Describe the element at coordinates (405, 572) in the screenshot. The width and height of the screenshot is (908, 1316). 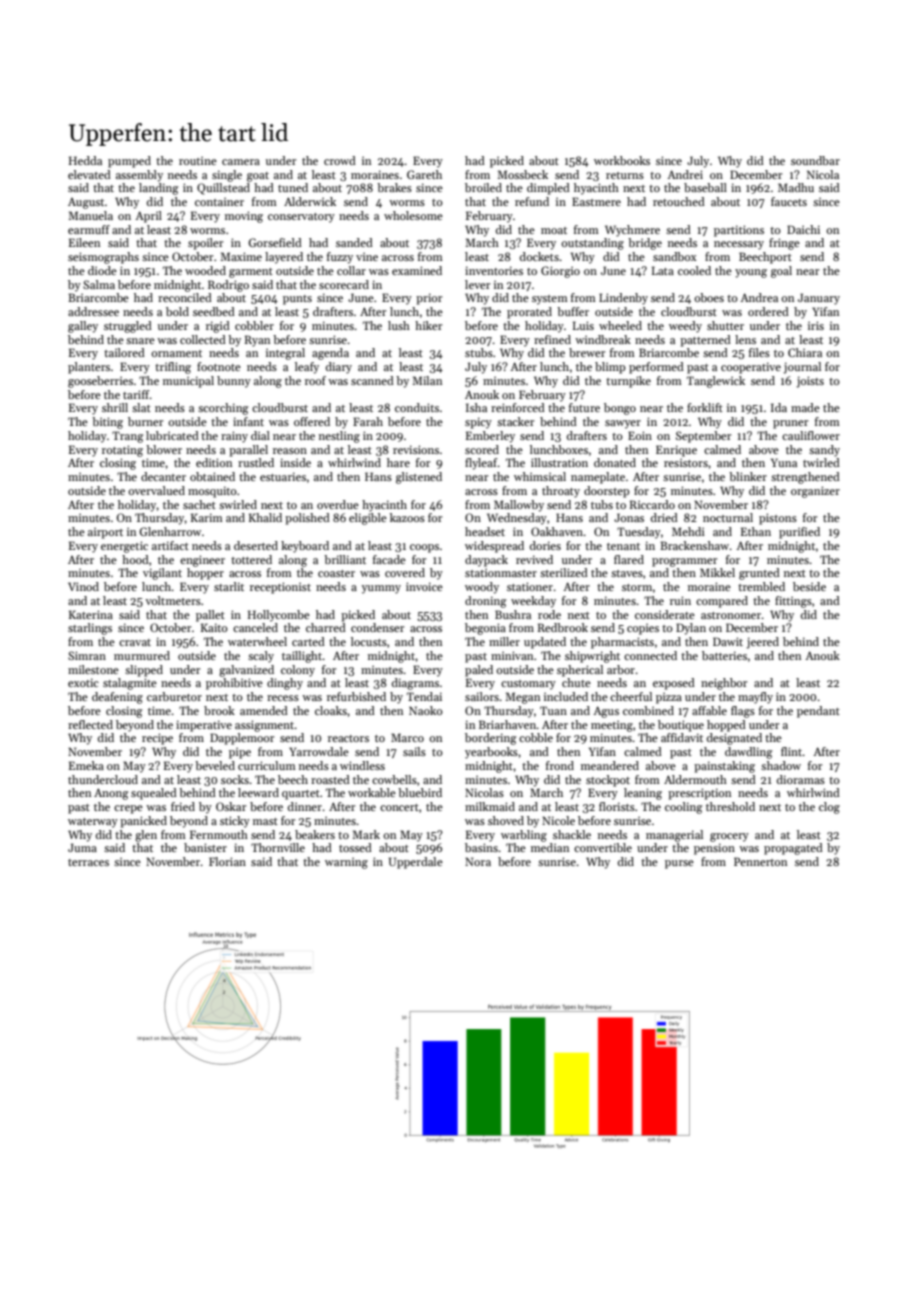
I see `covered` at that location.
